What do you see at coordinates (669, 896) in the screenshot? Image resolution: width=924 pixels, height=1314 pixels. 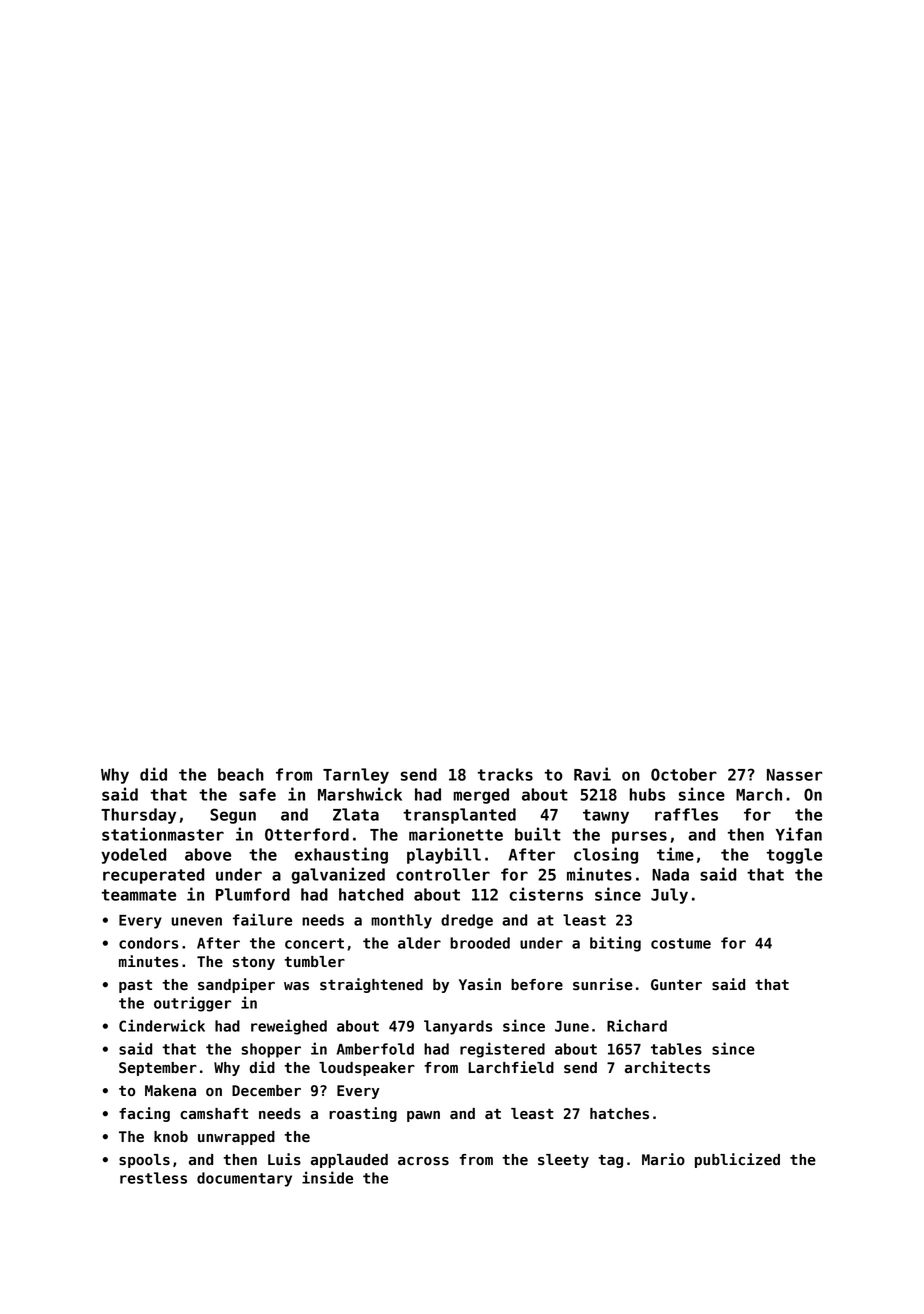 I see `July` at bounding box center [669, 896].
